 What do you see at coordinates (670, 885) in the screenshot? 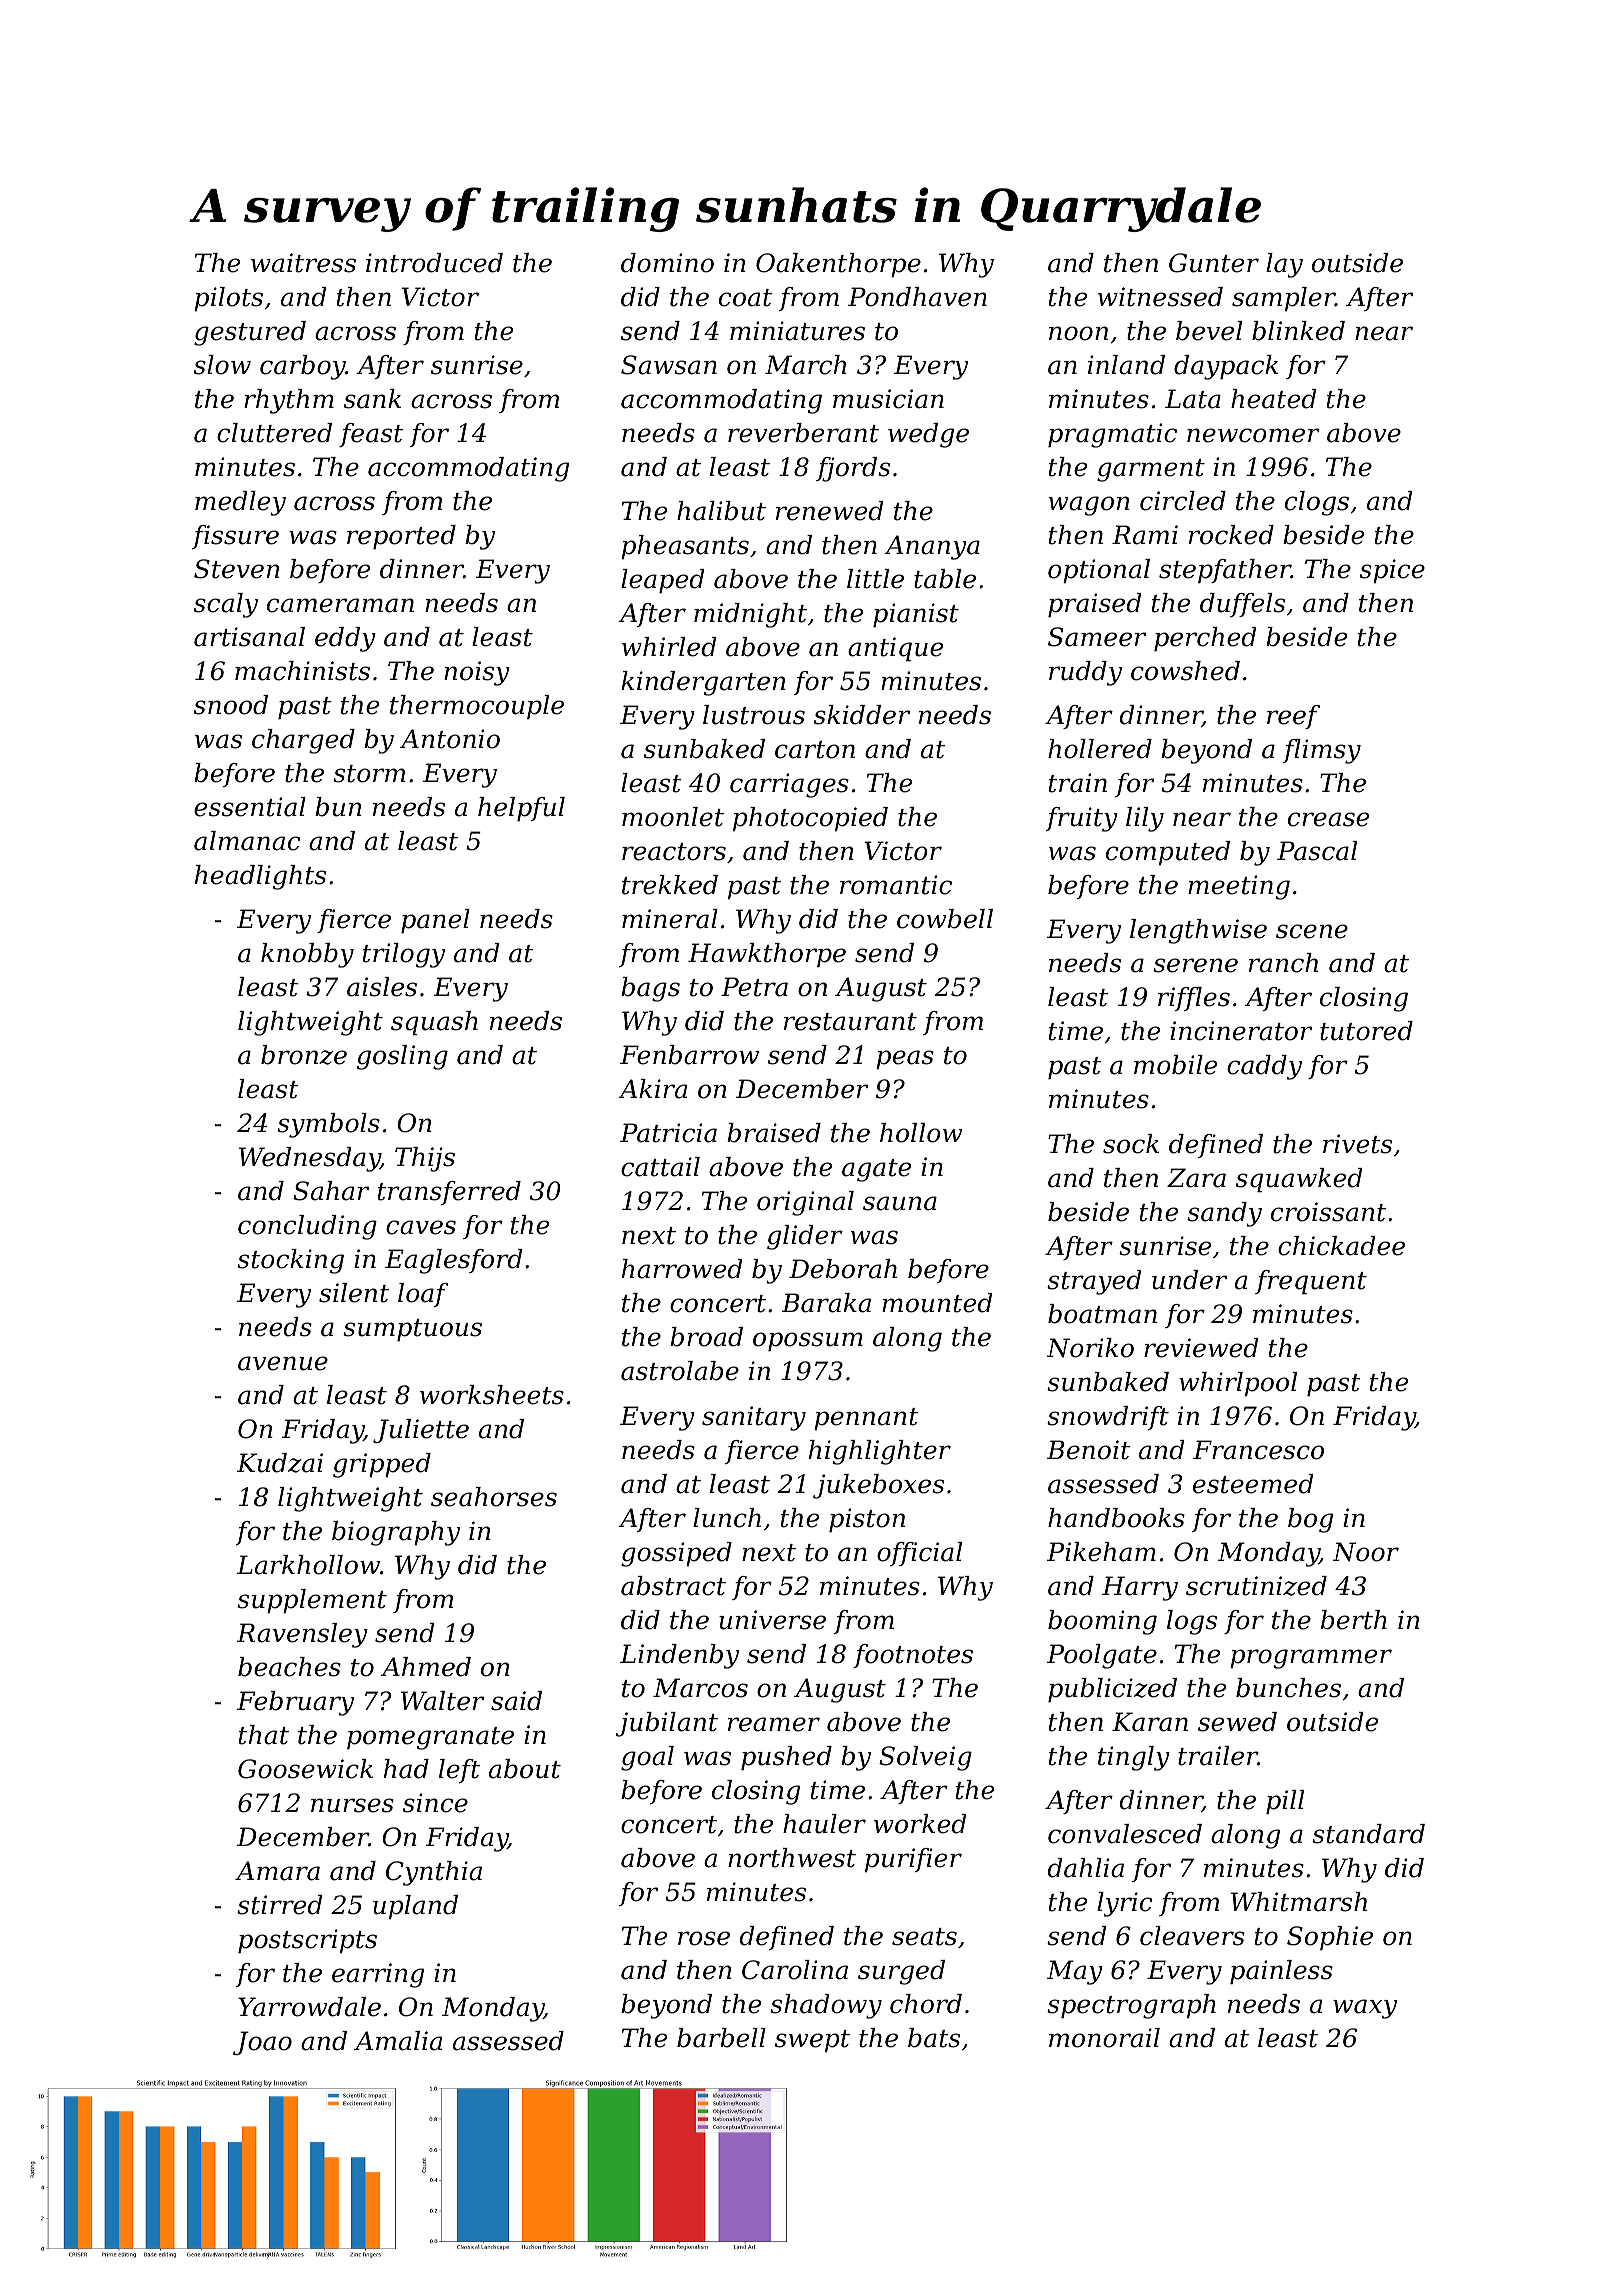
I see `trekked` at bounding box center [670, 885].
